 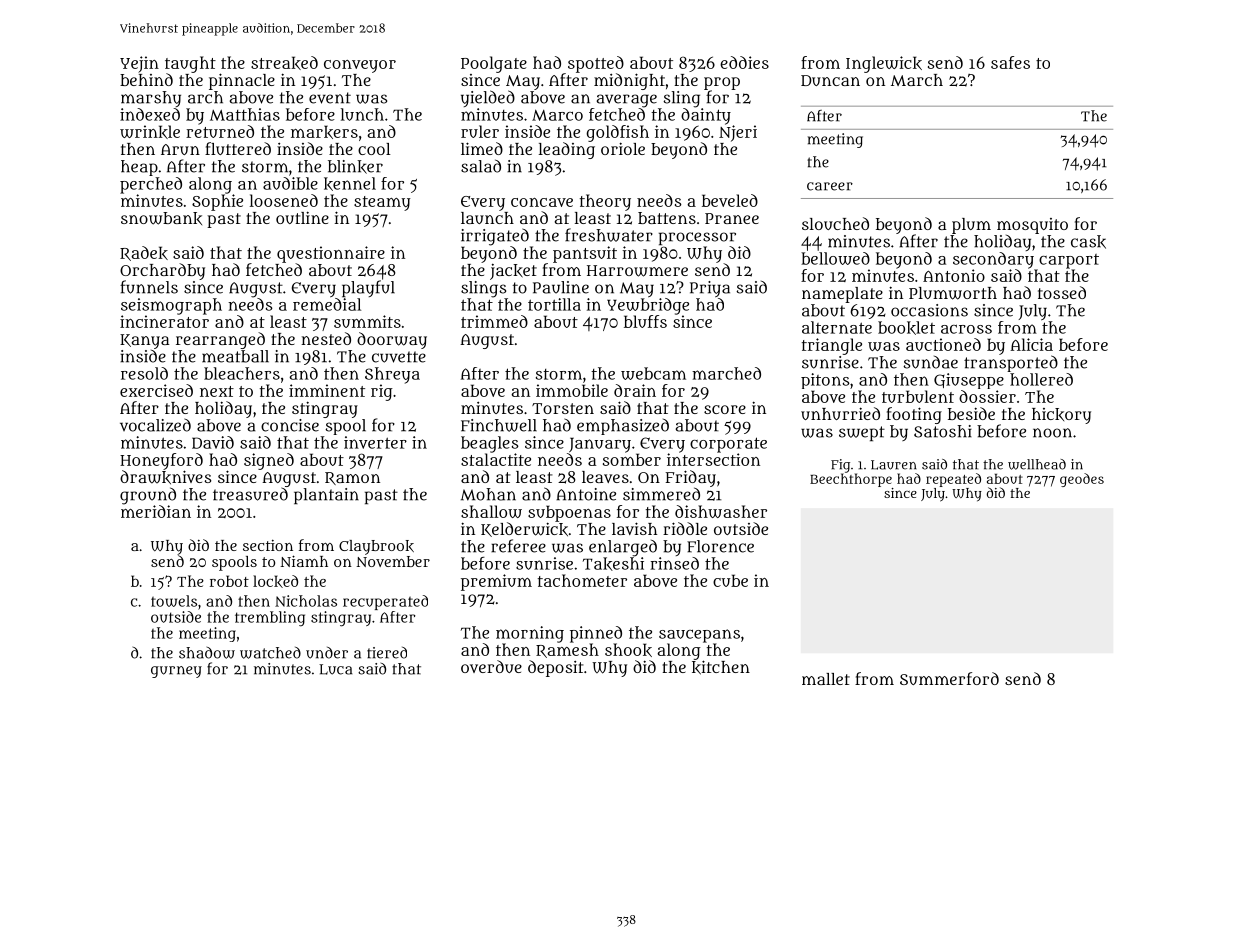 What do you see at coordinates (830, 186) in the document?
I see `career` at bounding box center [830, 186].
